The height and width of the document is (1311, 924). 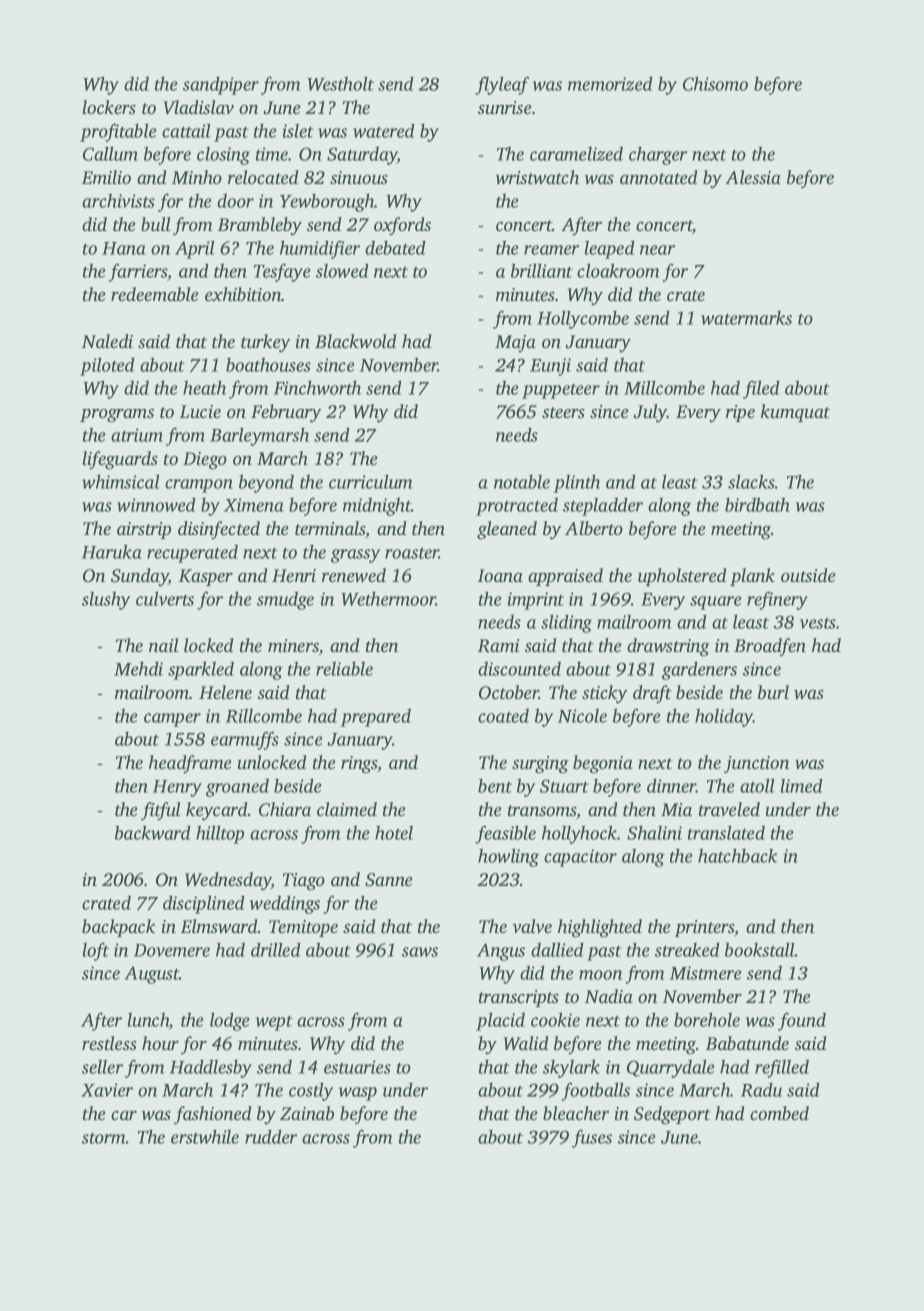 What do you see at coordinates (657, 250) in the document?
I see `near` at bounding box center [657, 250].
